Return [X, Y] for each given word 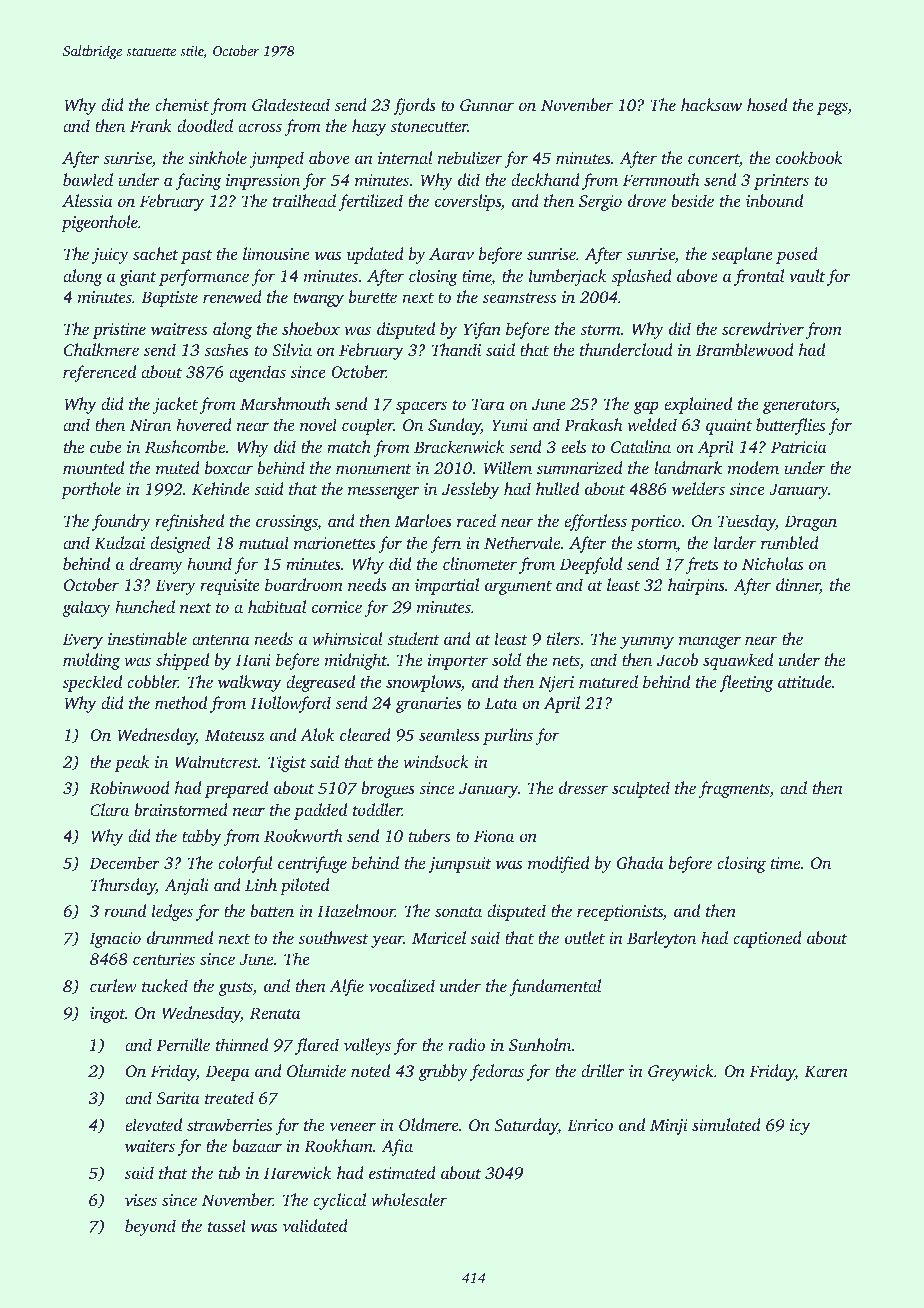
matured [608, 681]
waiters [150, 1146]
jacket [175, 405]
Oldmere [429, 1124]
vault [807, 275]
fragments [734, 789]
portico [655, 523]
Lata [501, 703]
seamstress [519, 298]
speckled [92, 683]
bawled [88, 179]
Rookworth [303, 836]
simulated [726, 1124]
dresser [583, 787]
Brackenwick [459, 446]
